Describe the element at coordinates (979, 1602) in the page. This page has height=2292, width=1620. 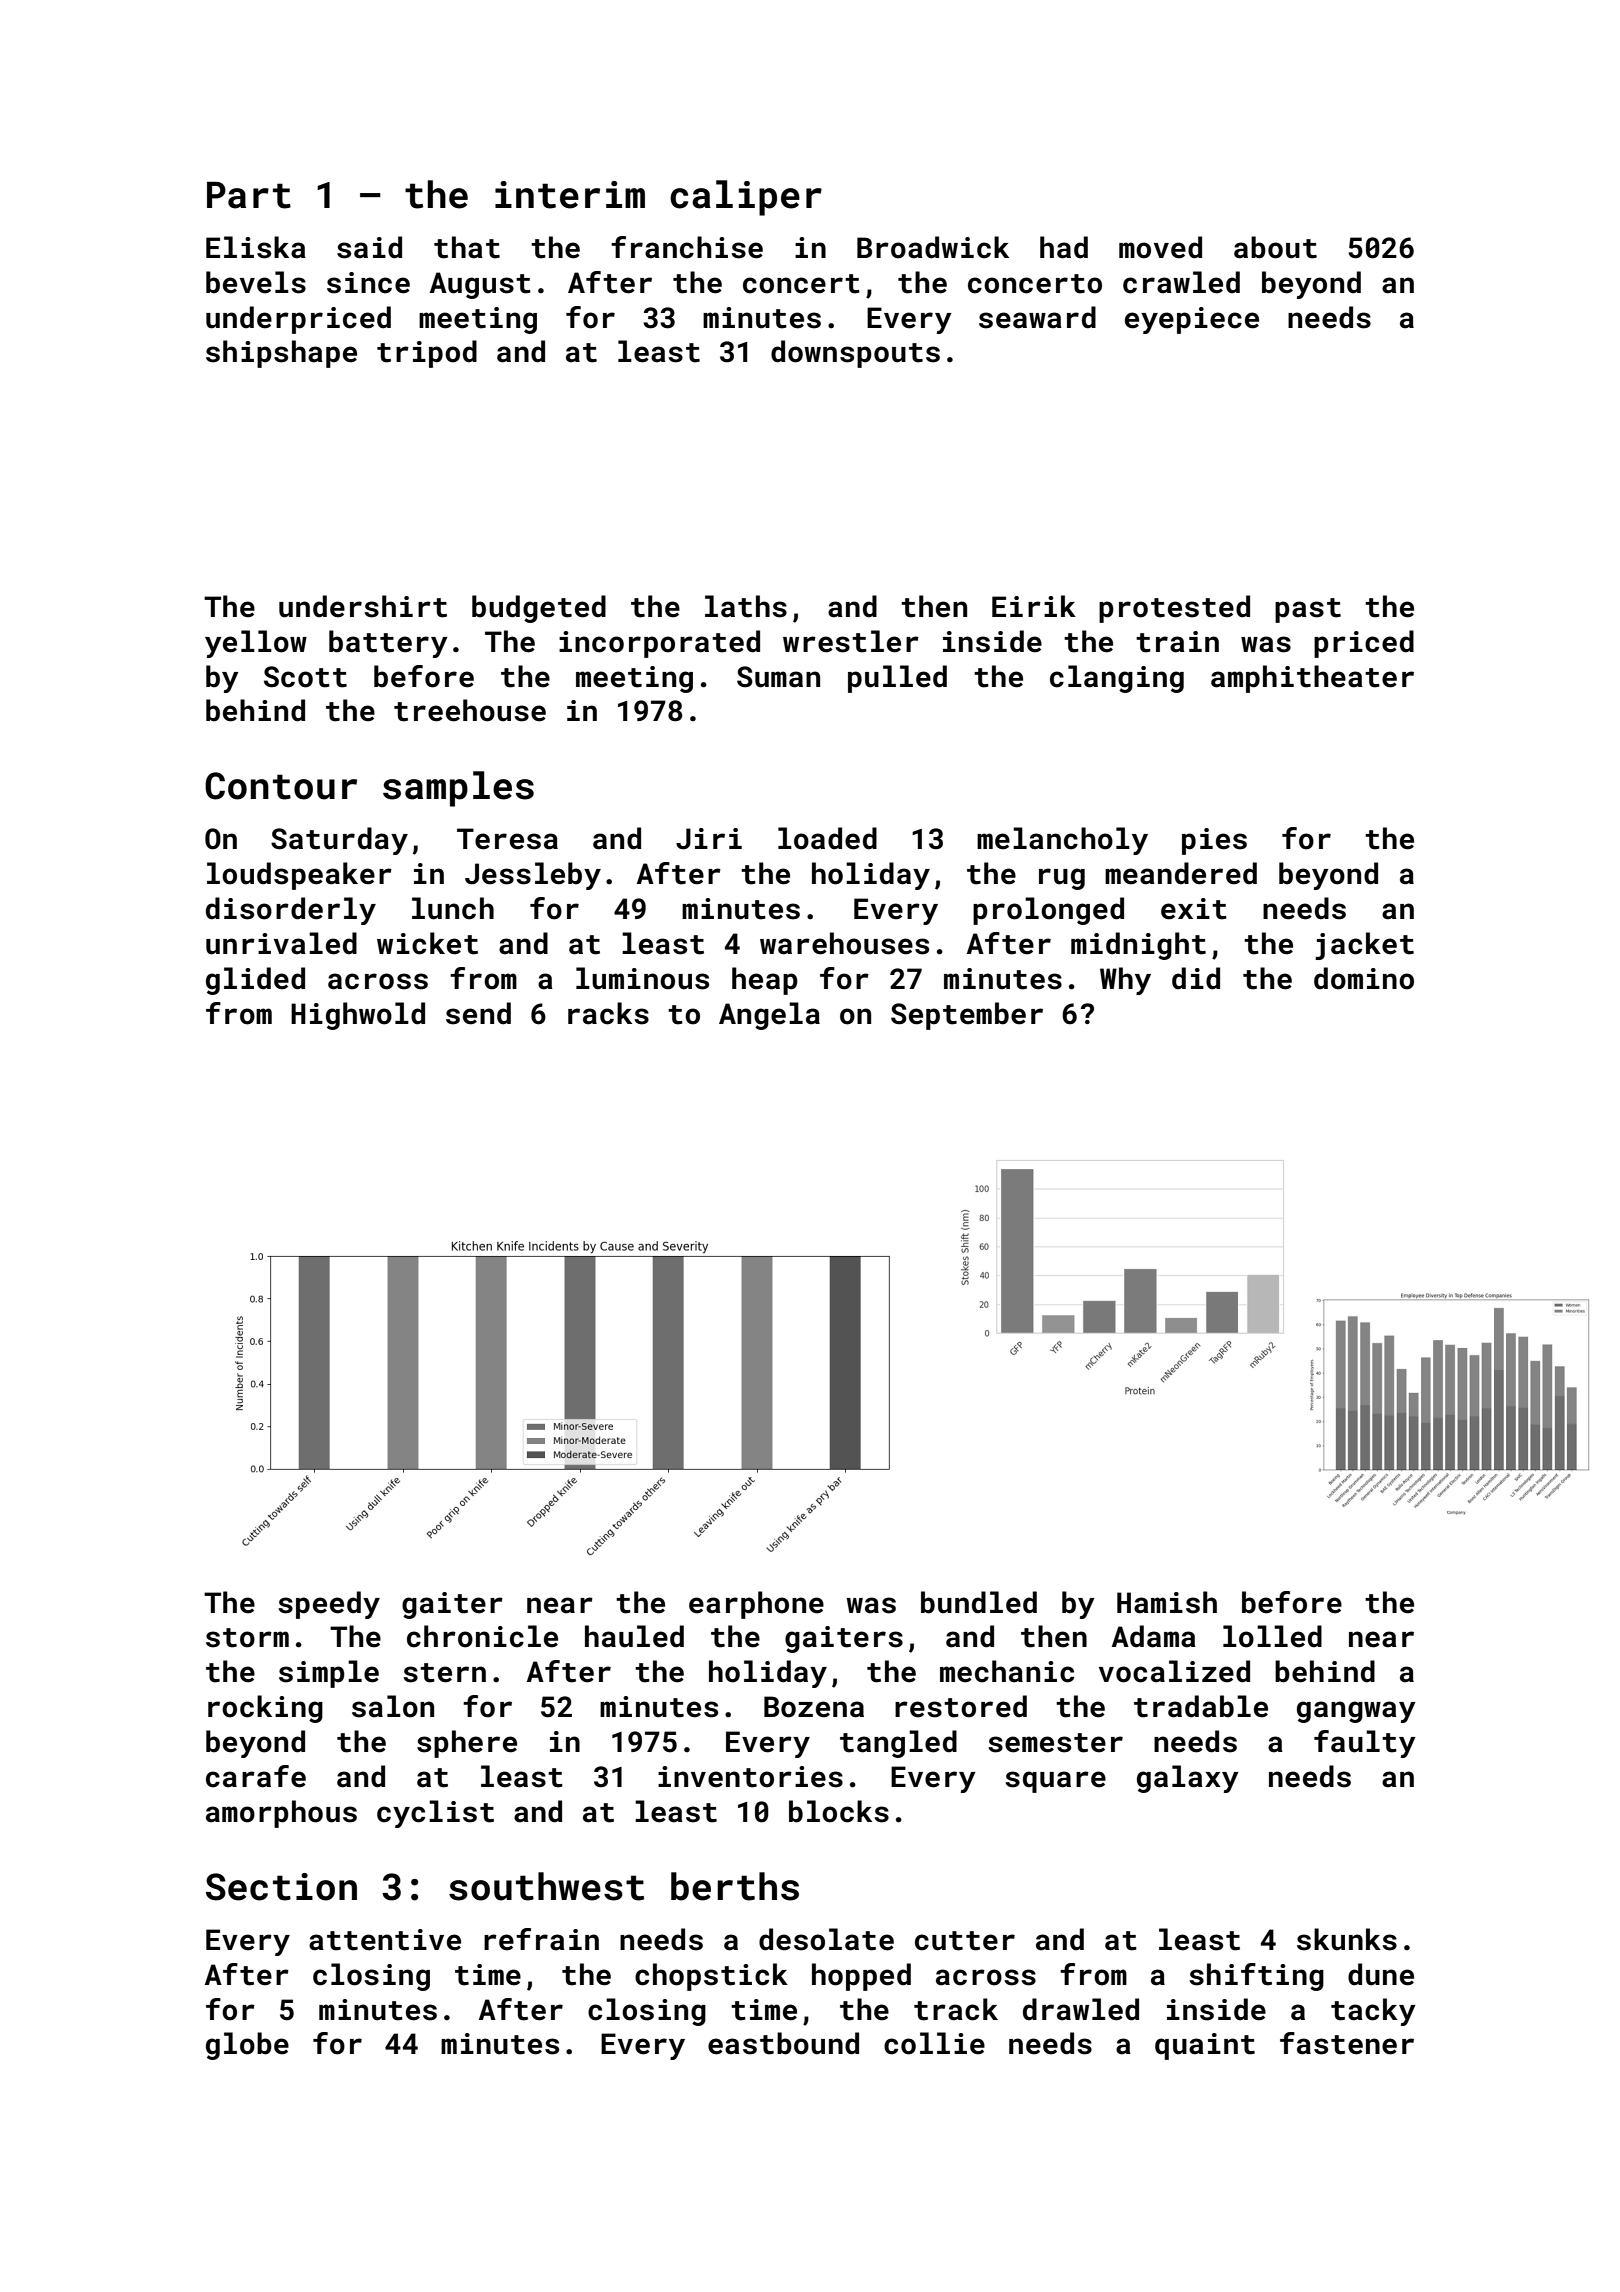
I see `bundled` at that location.
